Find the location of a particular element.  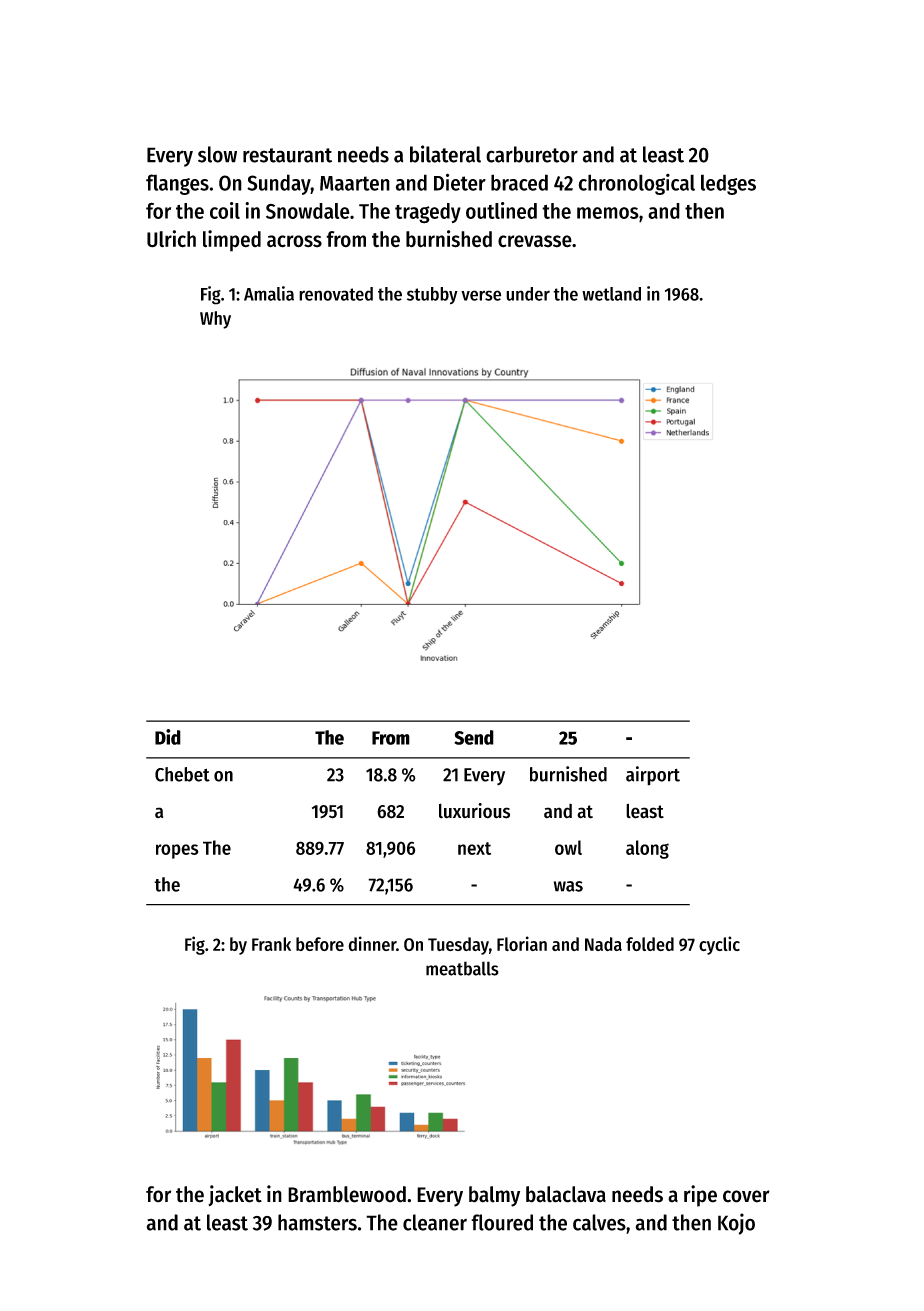

crevasse is located at coordinates (535, 241).
